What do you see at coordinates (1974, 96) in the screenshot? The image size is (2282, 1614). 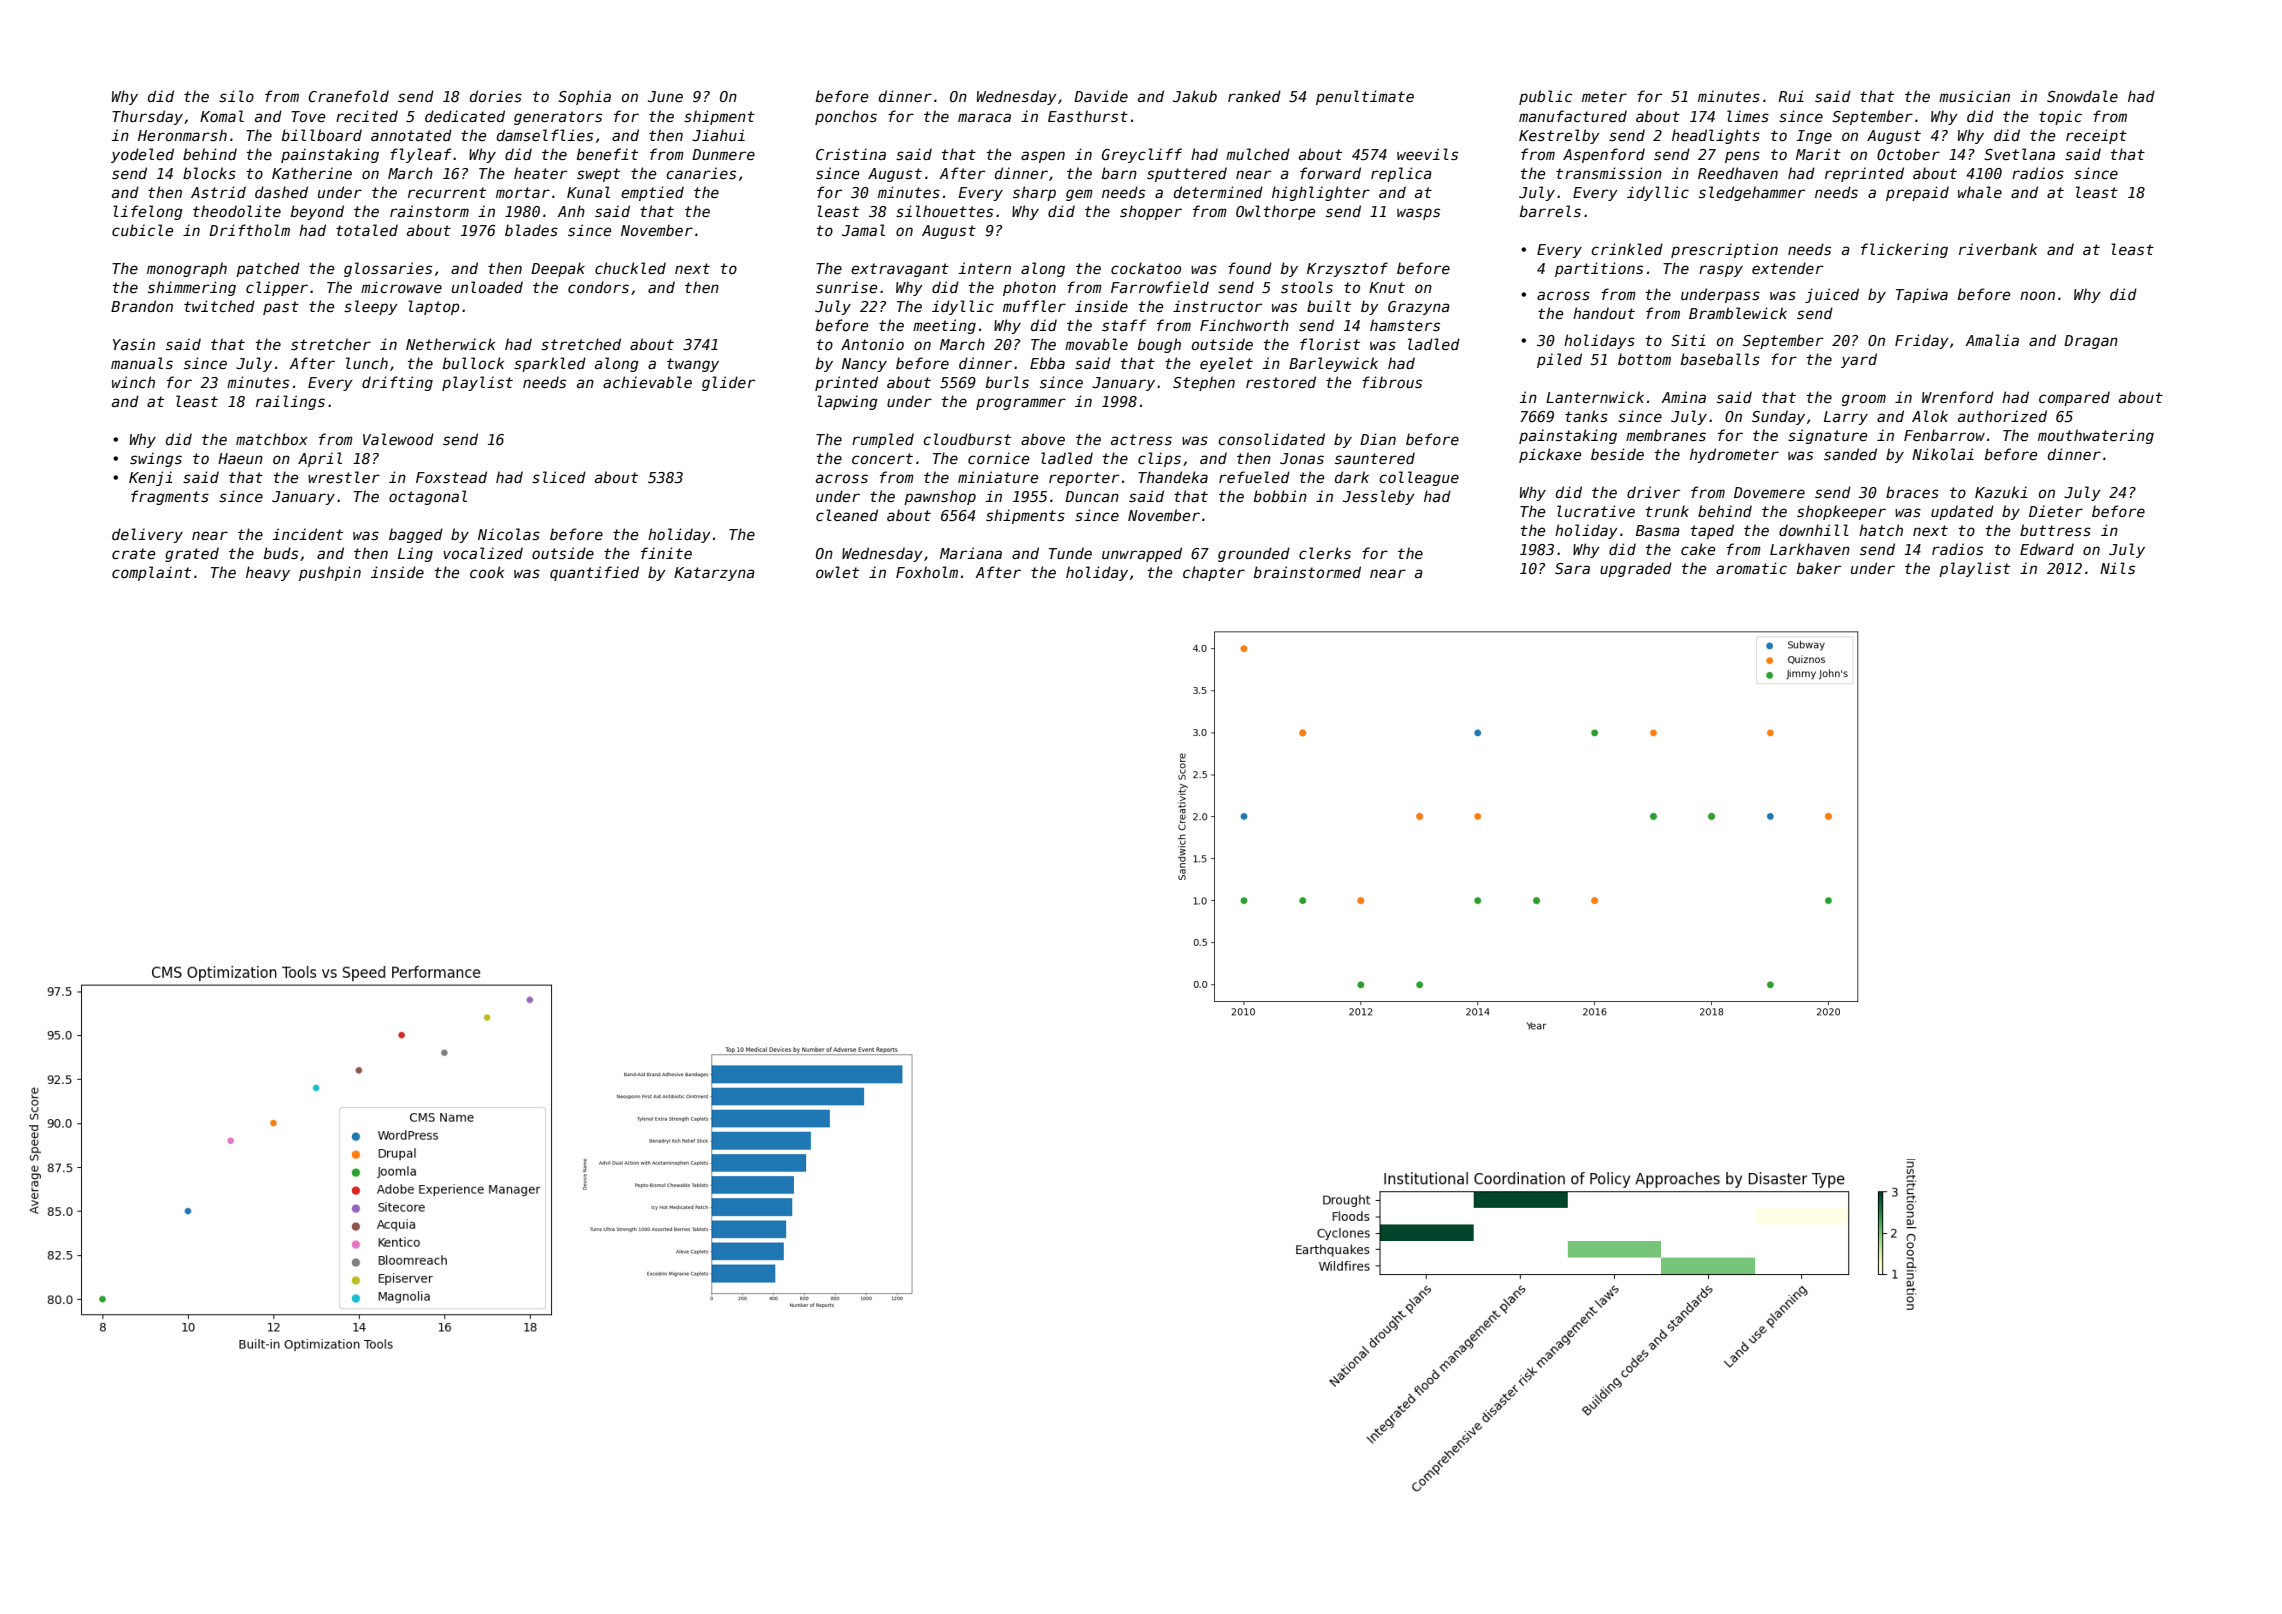 I see `musician` at bounding box center [1974, 96].
